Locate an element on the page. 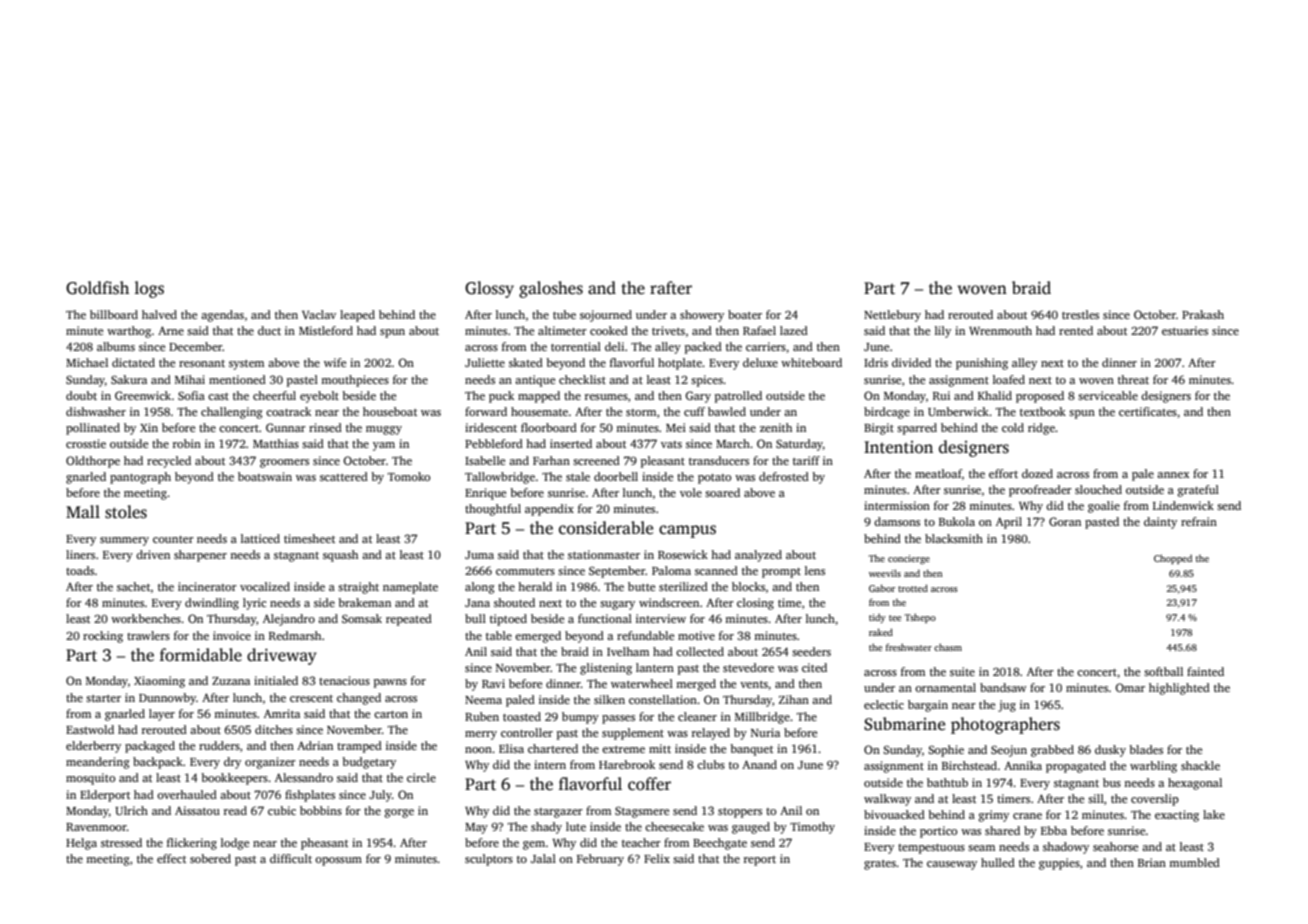  Lindenwick is located at coordinates (1183, 505).
